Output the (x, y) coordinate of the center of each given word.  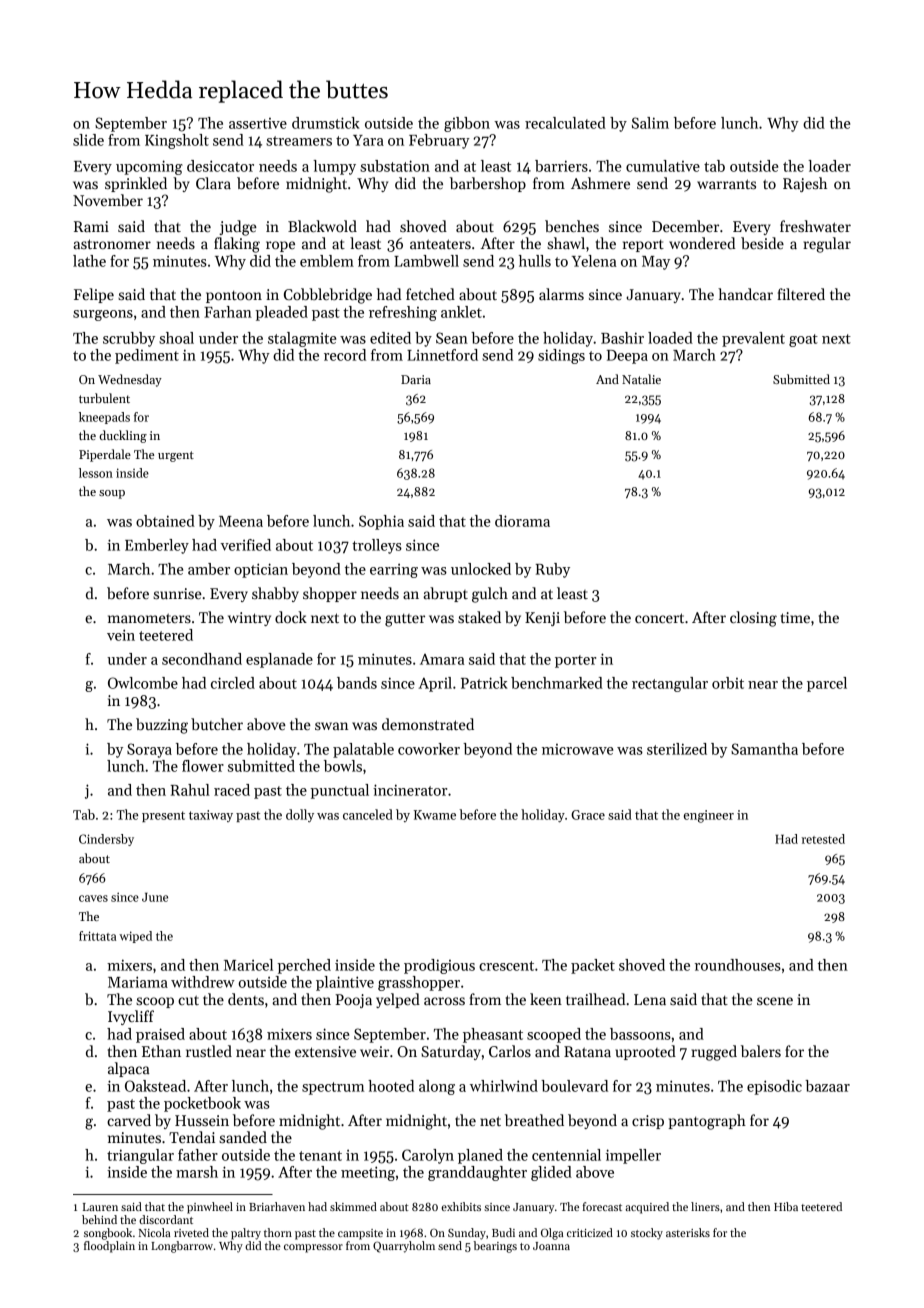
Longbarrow (182, 1247)
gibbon (467, 124)
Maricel (248, 965)
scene (775, 1001)
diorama (522, 521)
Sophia (381, 522)
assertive (258, 123)
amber (209, 569)
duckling (123, 436)
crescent (506, 966)
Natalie (641, 379)
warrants (726, 184)
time (795, 617)
